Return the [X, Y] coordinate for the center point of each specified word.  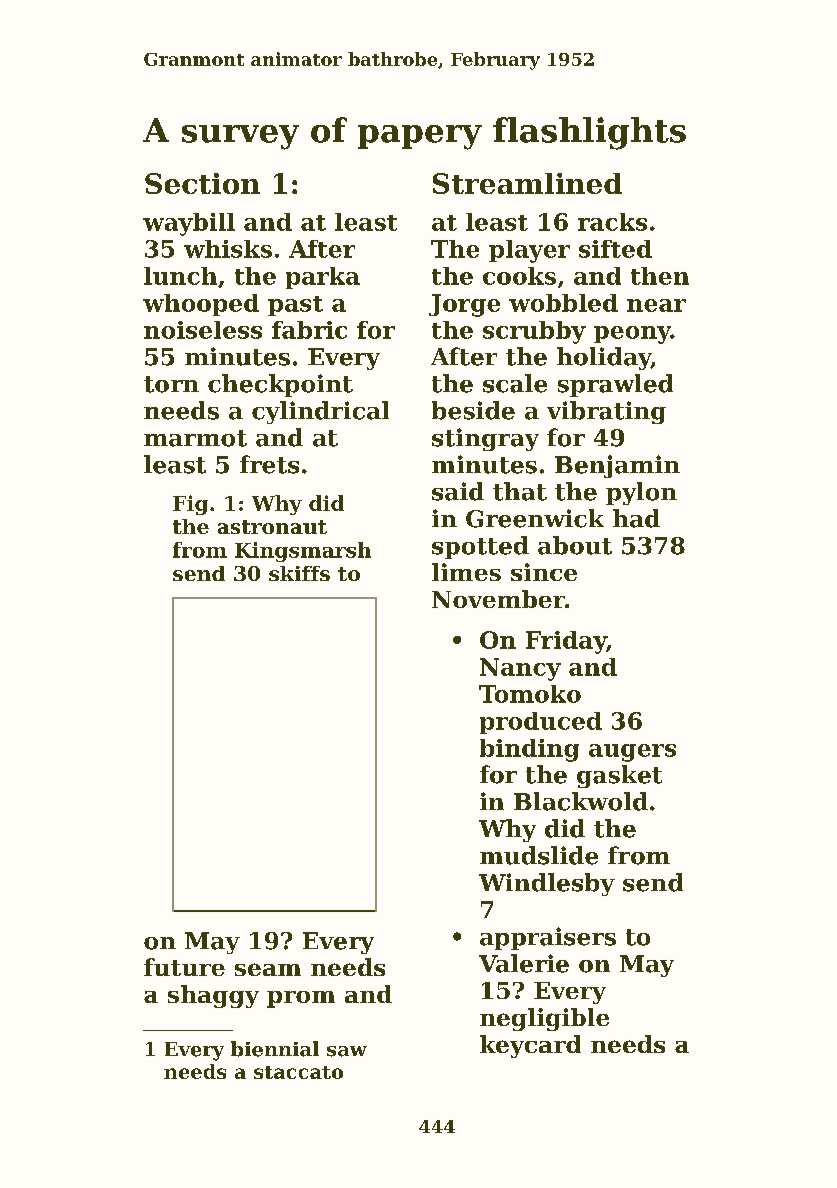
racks [612, 222]
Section [202, 183]
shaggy [213, 996]
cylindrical [320, 412]
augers [632, 753]
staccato [298, 1072]
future [184, 967]
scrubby [534, 332]
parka [323, 278]
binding [529, 750]
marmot [195, 438]
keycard [530, 1046]
